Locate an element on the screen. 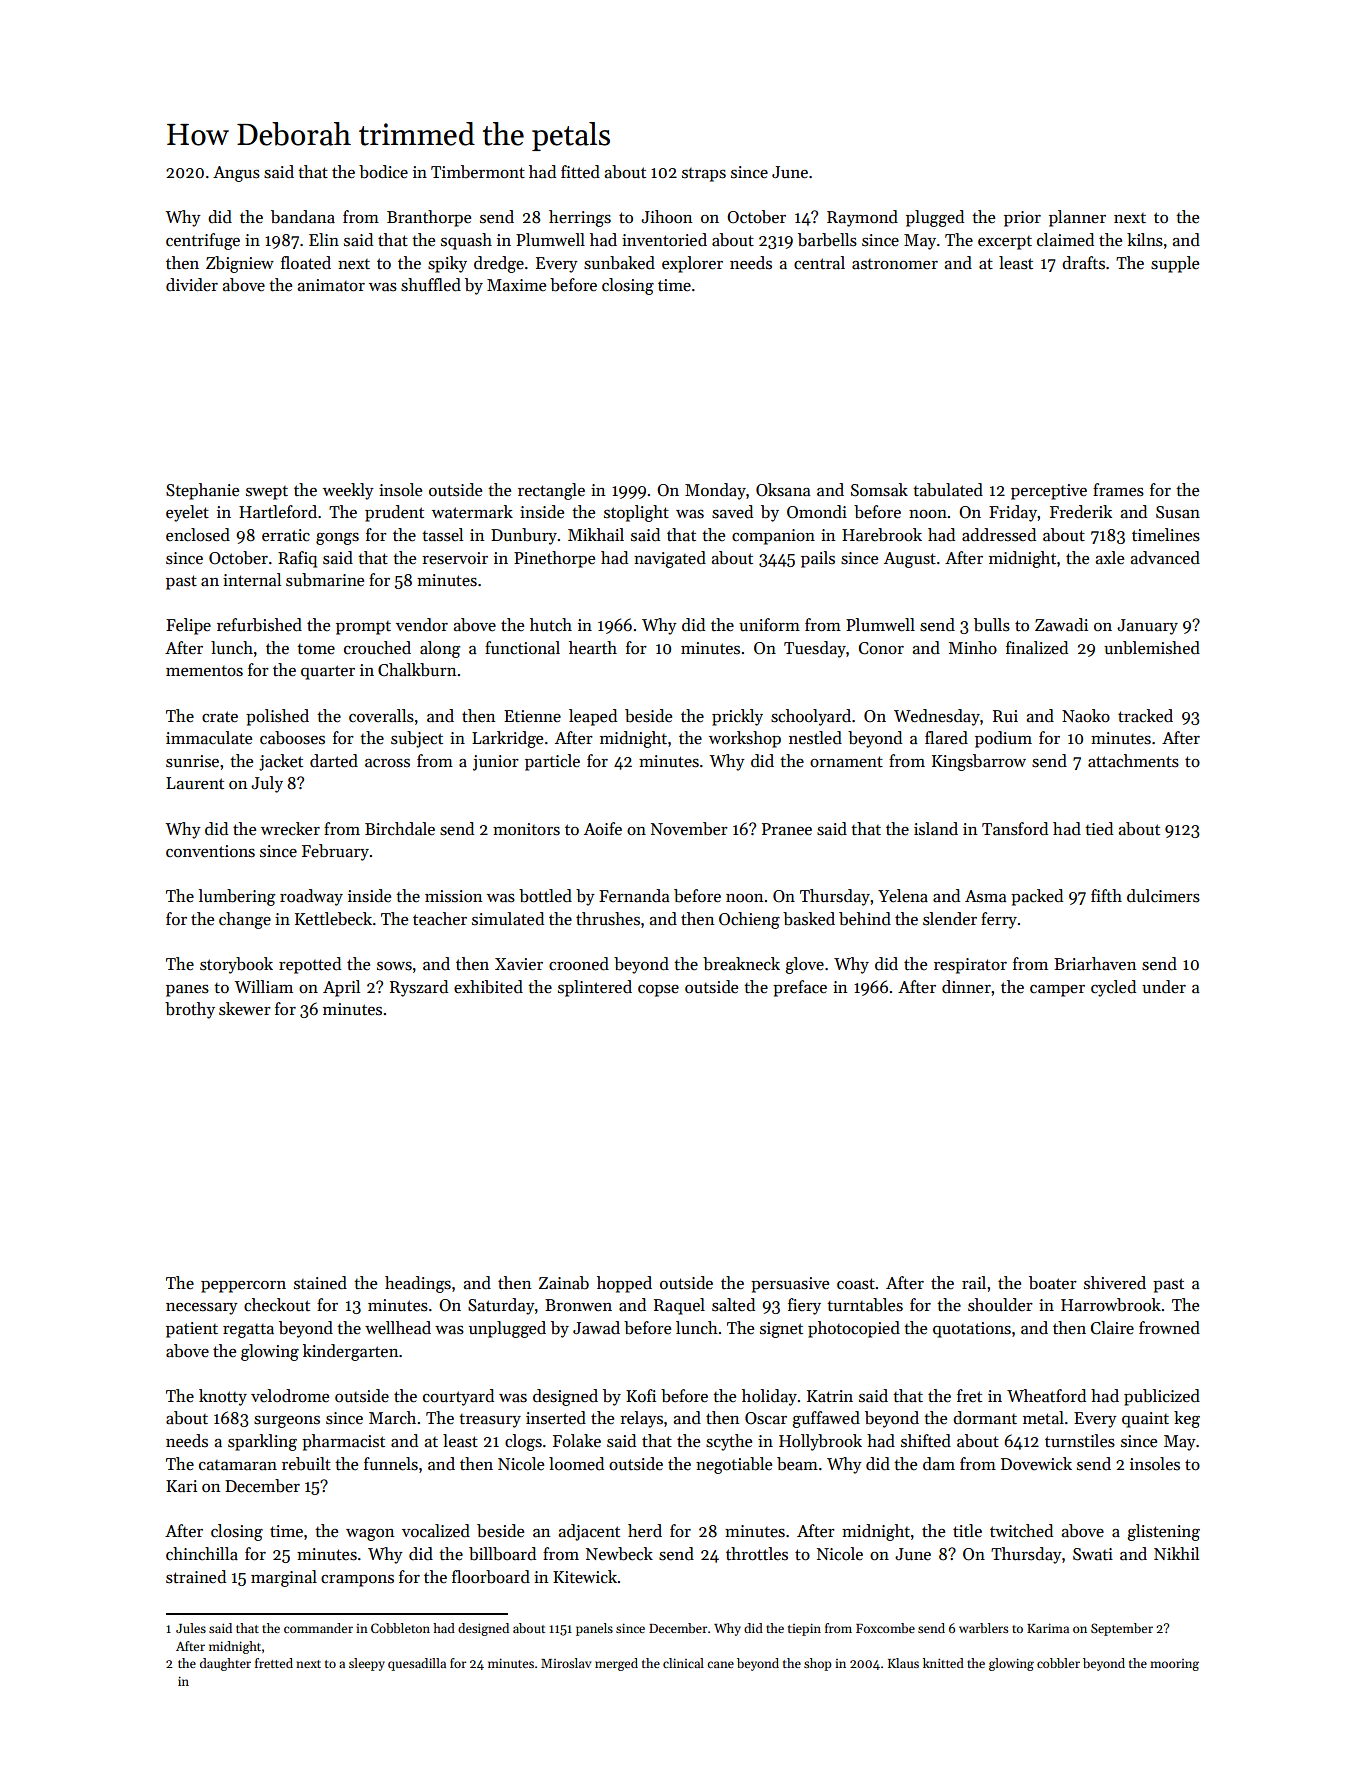 Image resolution: width=1366 pixels, height=1767 pixels. slender is located at coordinates (950, 919).
